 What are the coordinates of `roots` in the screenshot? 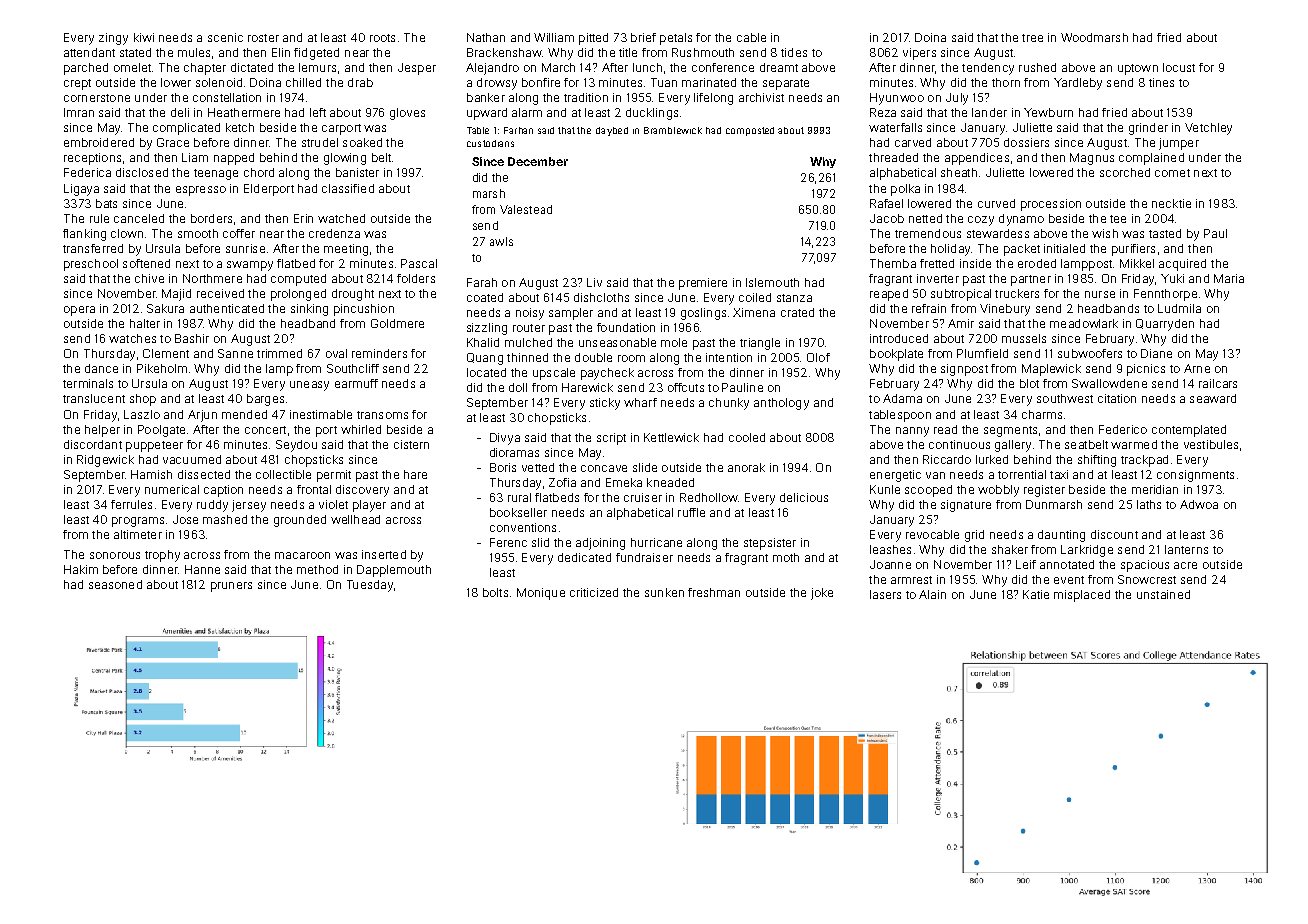 It's located at (382, 38).
